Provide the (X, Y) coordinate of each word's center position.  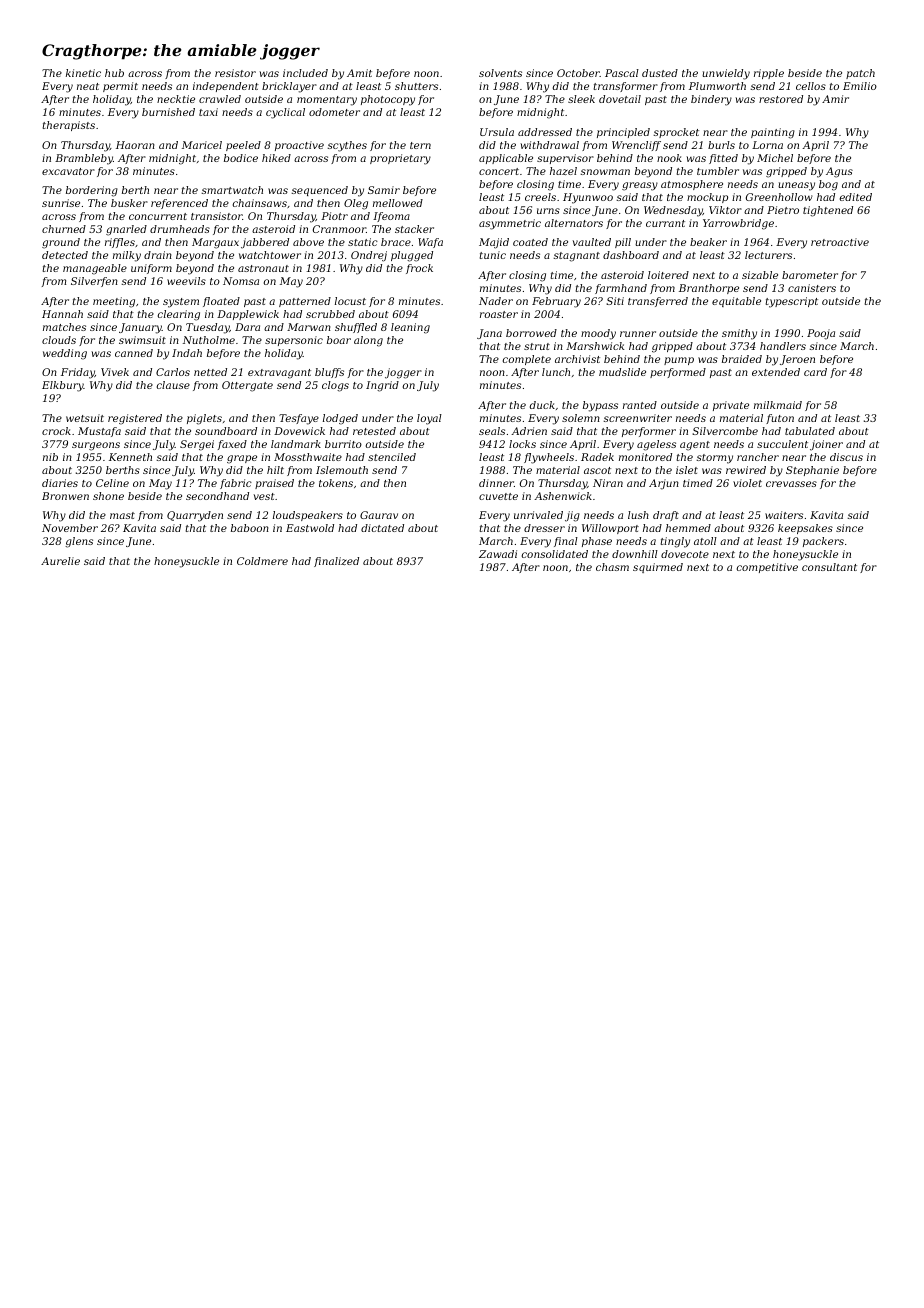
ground (61, 243)
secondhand (217, 496)
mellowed (398, 203)
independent (226, 87)
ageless (656, 445)
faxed (232, 445)
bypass (600, 406)
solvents (500, 73)
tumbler (718, 171)
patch (860, 74)
